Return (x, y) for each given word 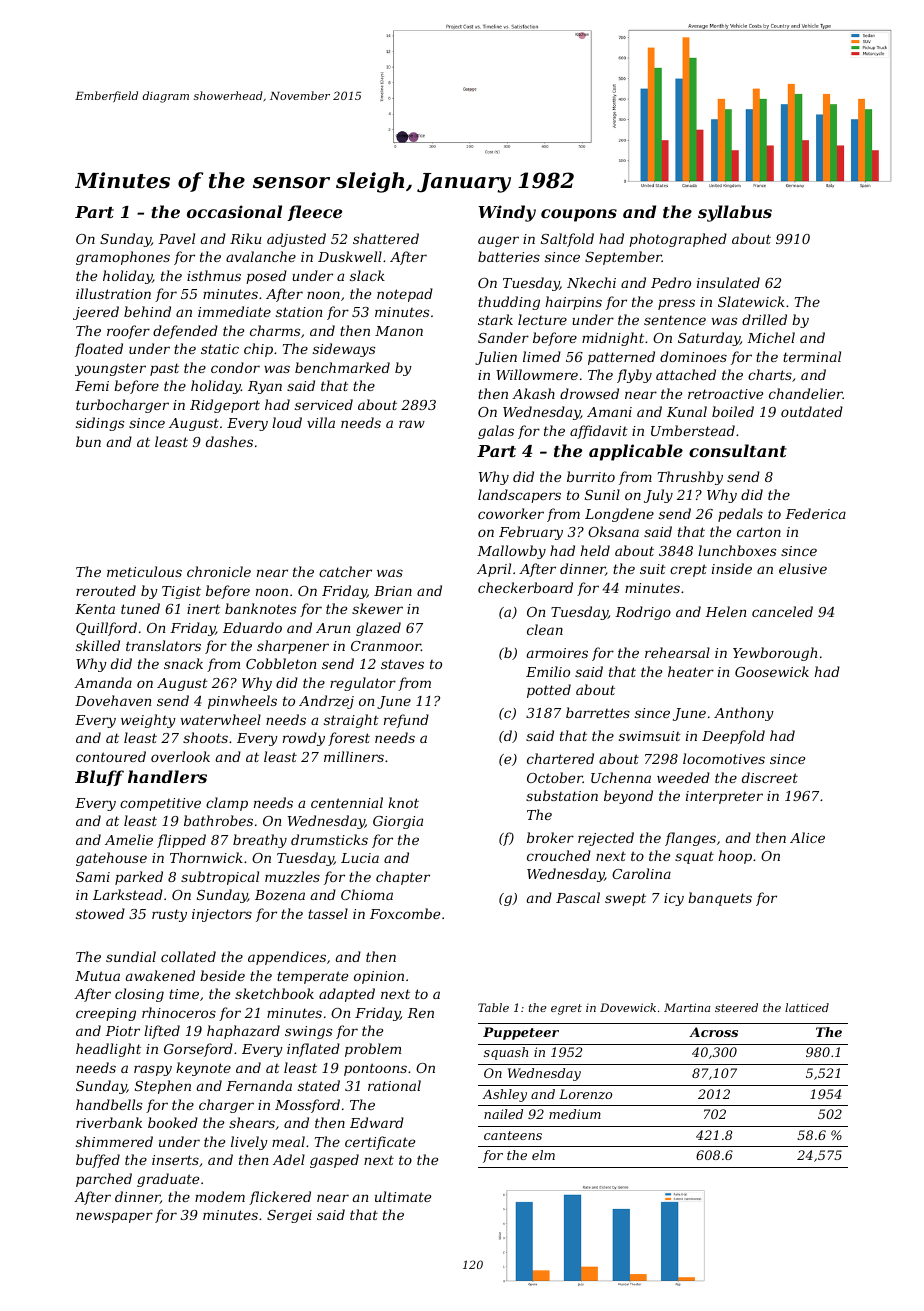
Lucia (360, 858)
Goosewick (772, 671)
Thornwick (206, 857)
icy (674, 899)
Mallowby (511, 552)
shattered (386, 238)
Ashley (504, 1095)
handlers (167, 776)
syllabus (735, 213)
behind (147, 311)
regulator (363, 684)
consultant (738, 450)
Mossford (307, 1106)
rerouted (106, 590)
